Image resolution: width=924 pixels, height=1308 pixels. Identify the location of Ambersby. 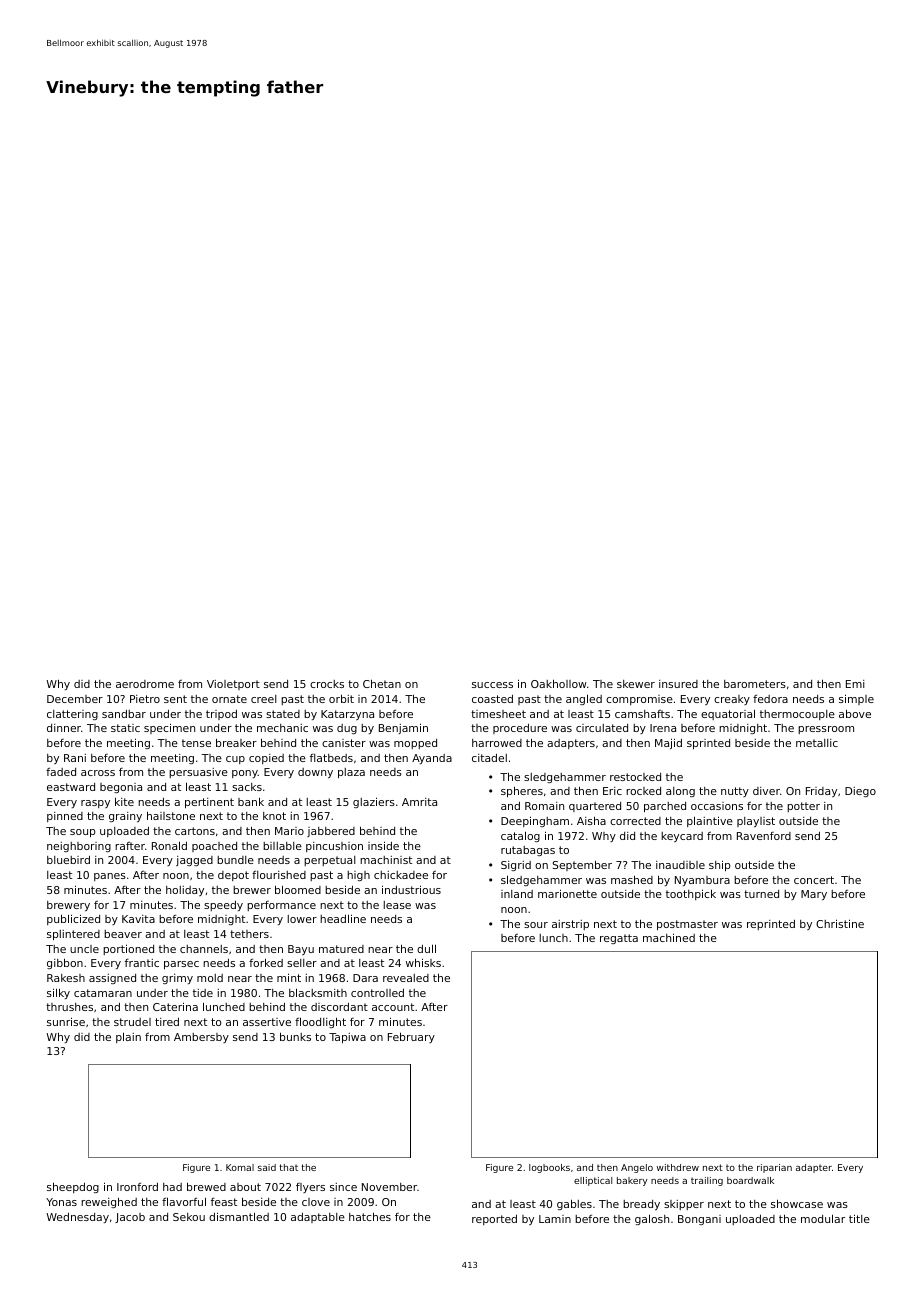
(201, 1038).
